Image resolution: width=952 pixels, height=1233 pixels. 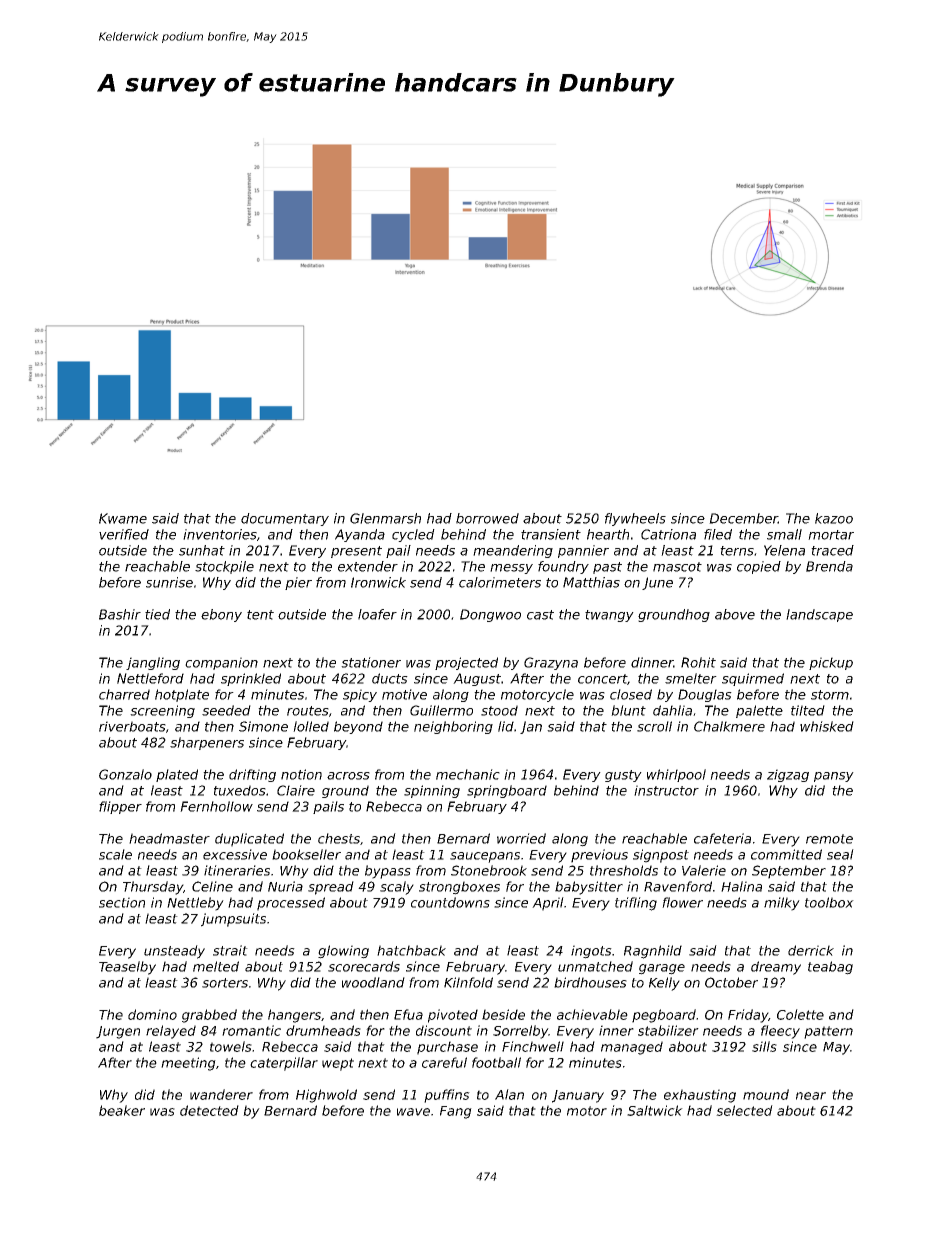 What do you see at coordinates (829, 902) in the screenshot?
I see `toolbox` at bounding box center [829, 902].
